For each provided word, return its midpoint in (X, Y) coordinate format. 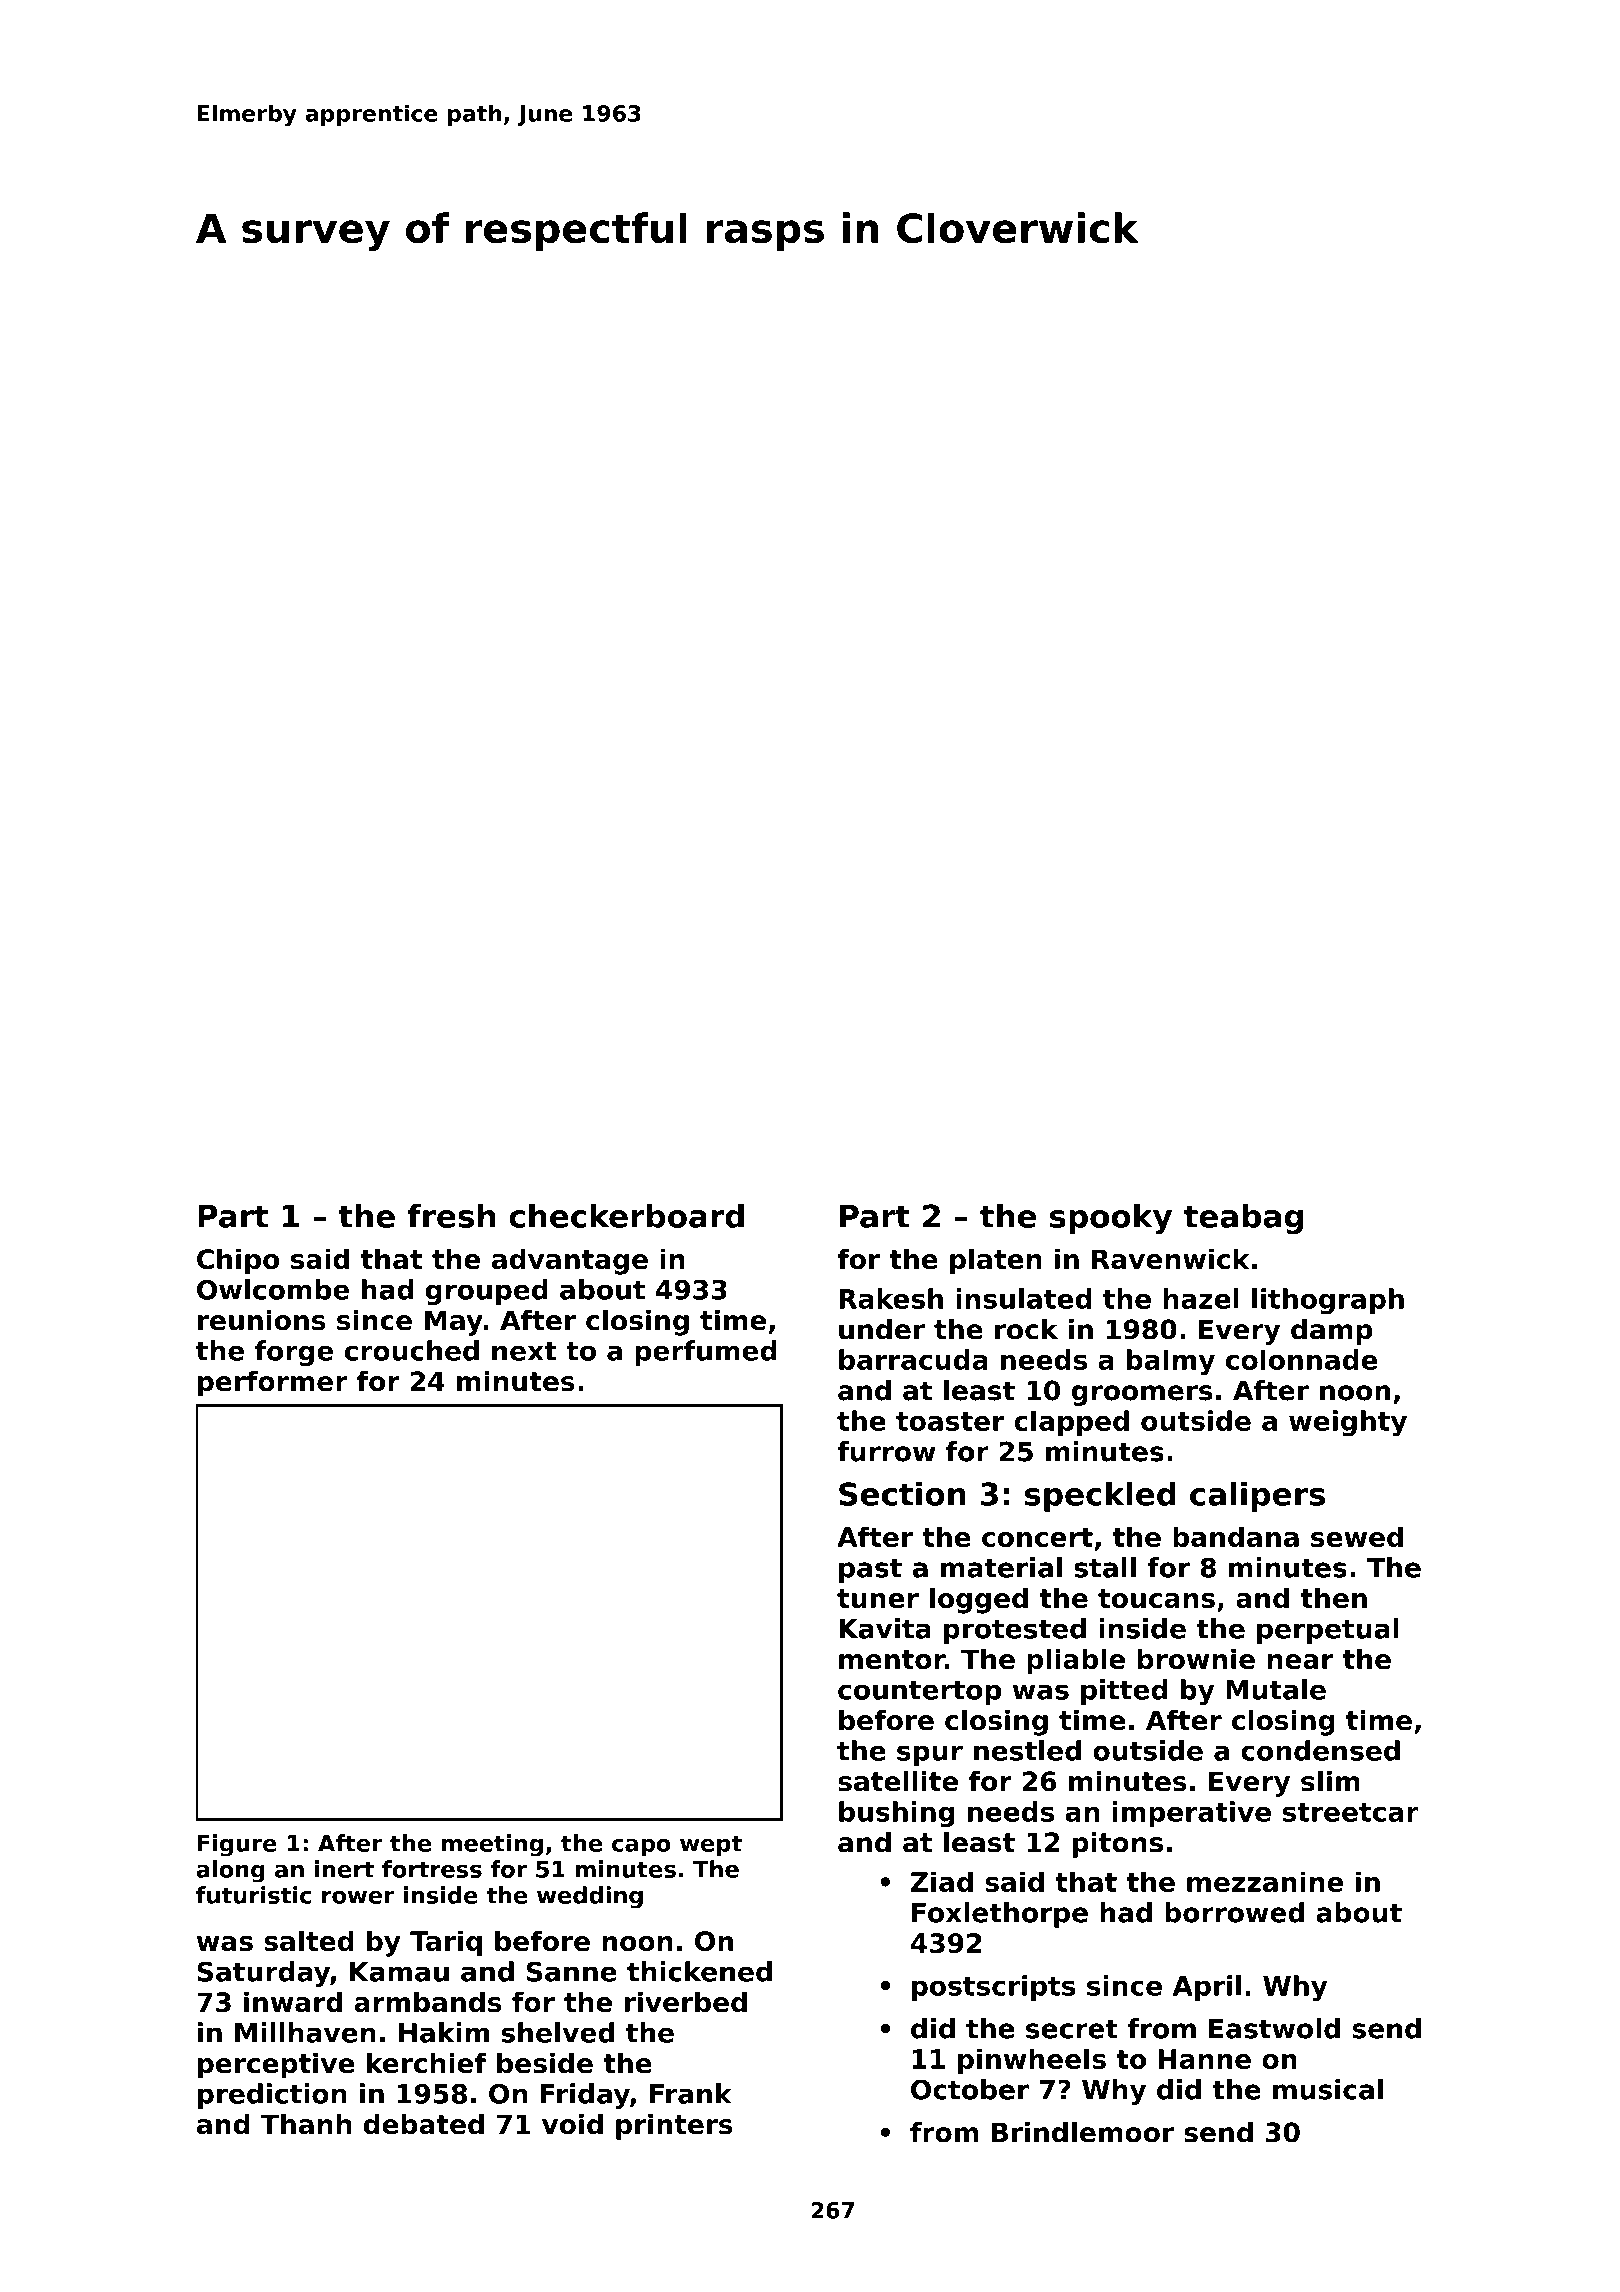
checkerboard (626, 1216)
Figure (237, 1845)
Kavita (885, 1628)
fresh (451, 1216)
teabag (1243, 1219)
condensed (1320, 1750)
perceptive (276, 2066)
